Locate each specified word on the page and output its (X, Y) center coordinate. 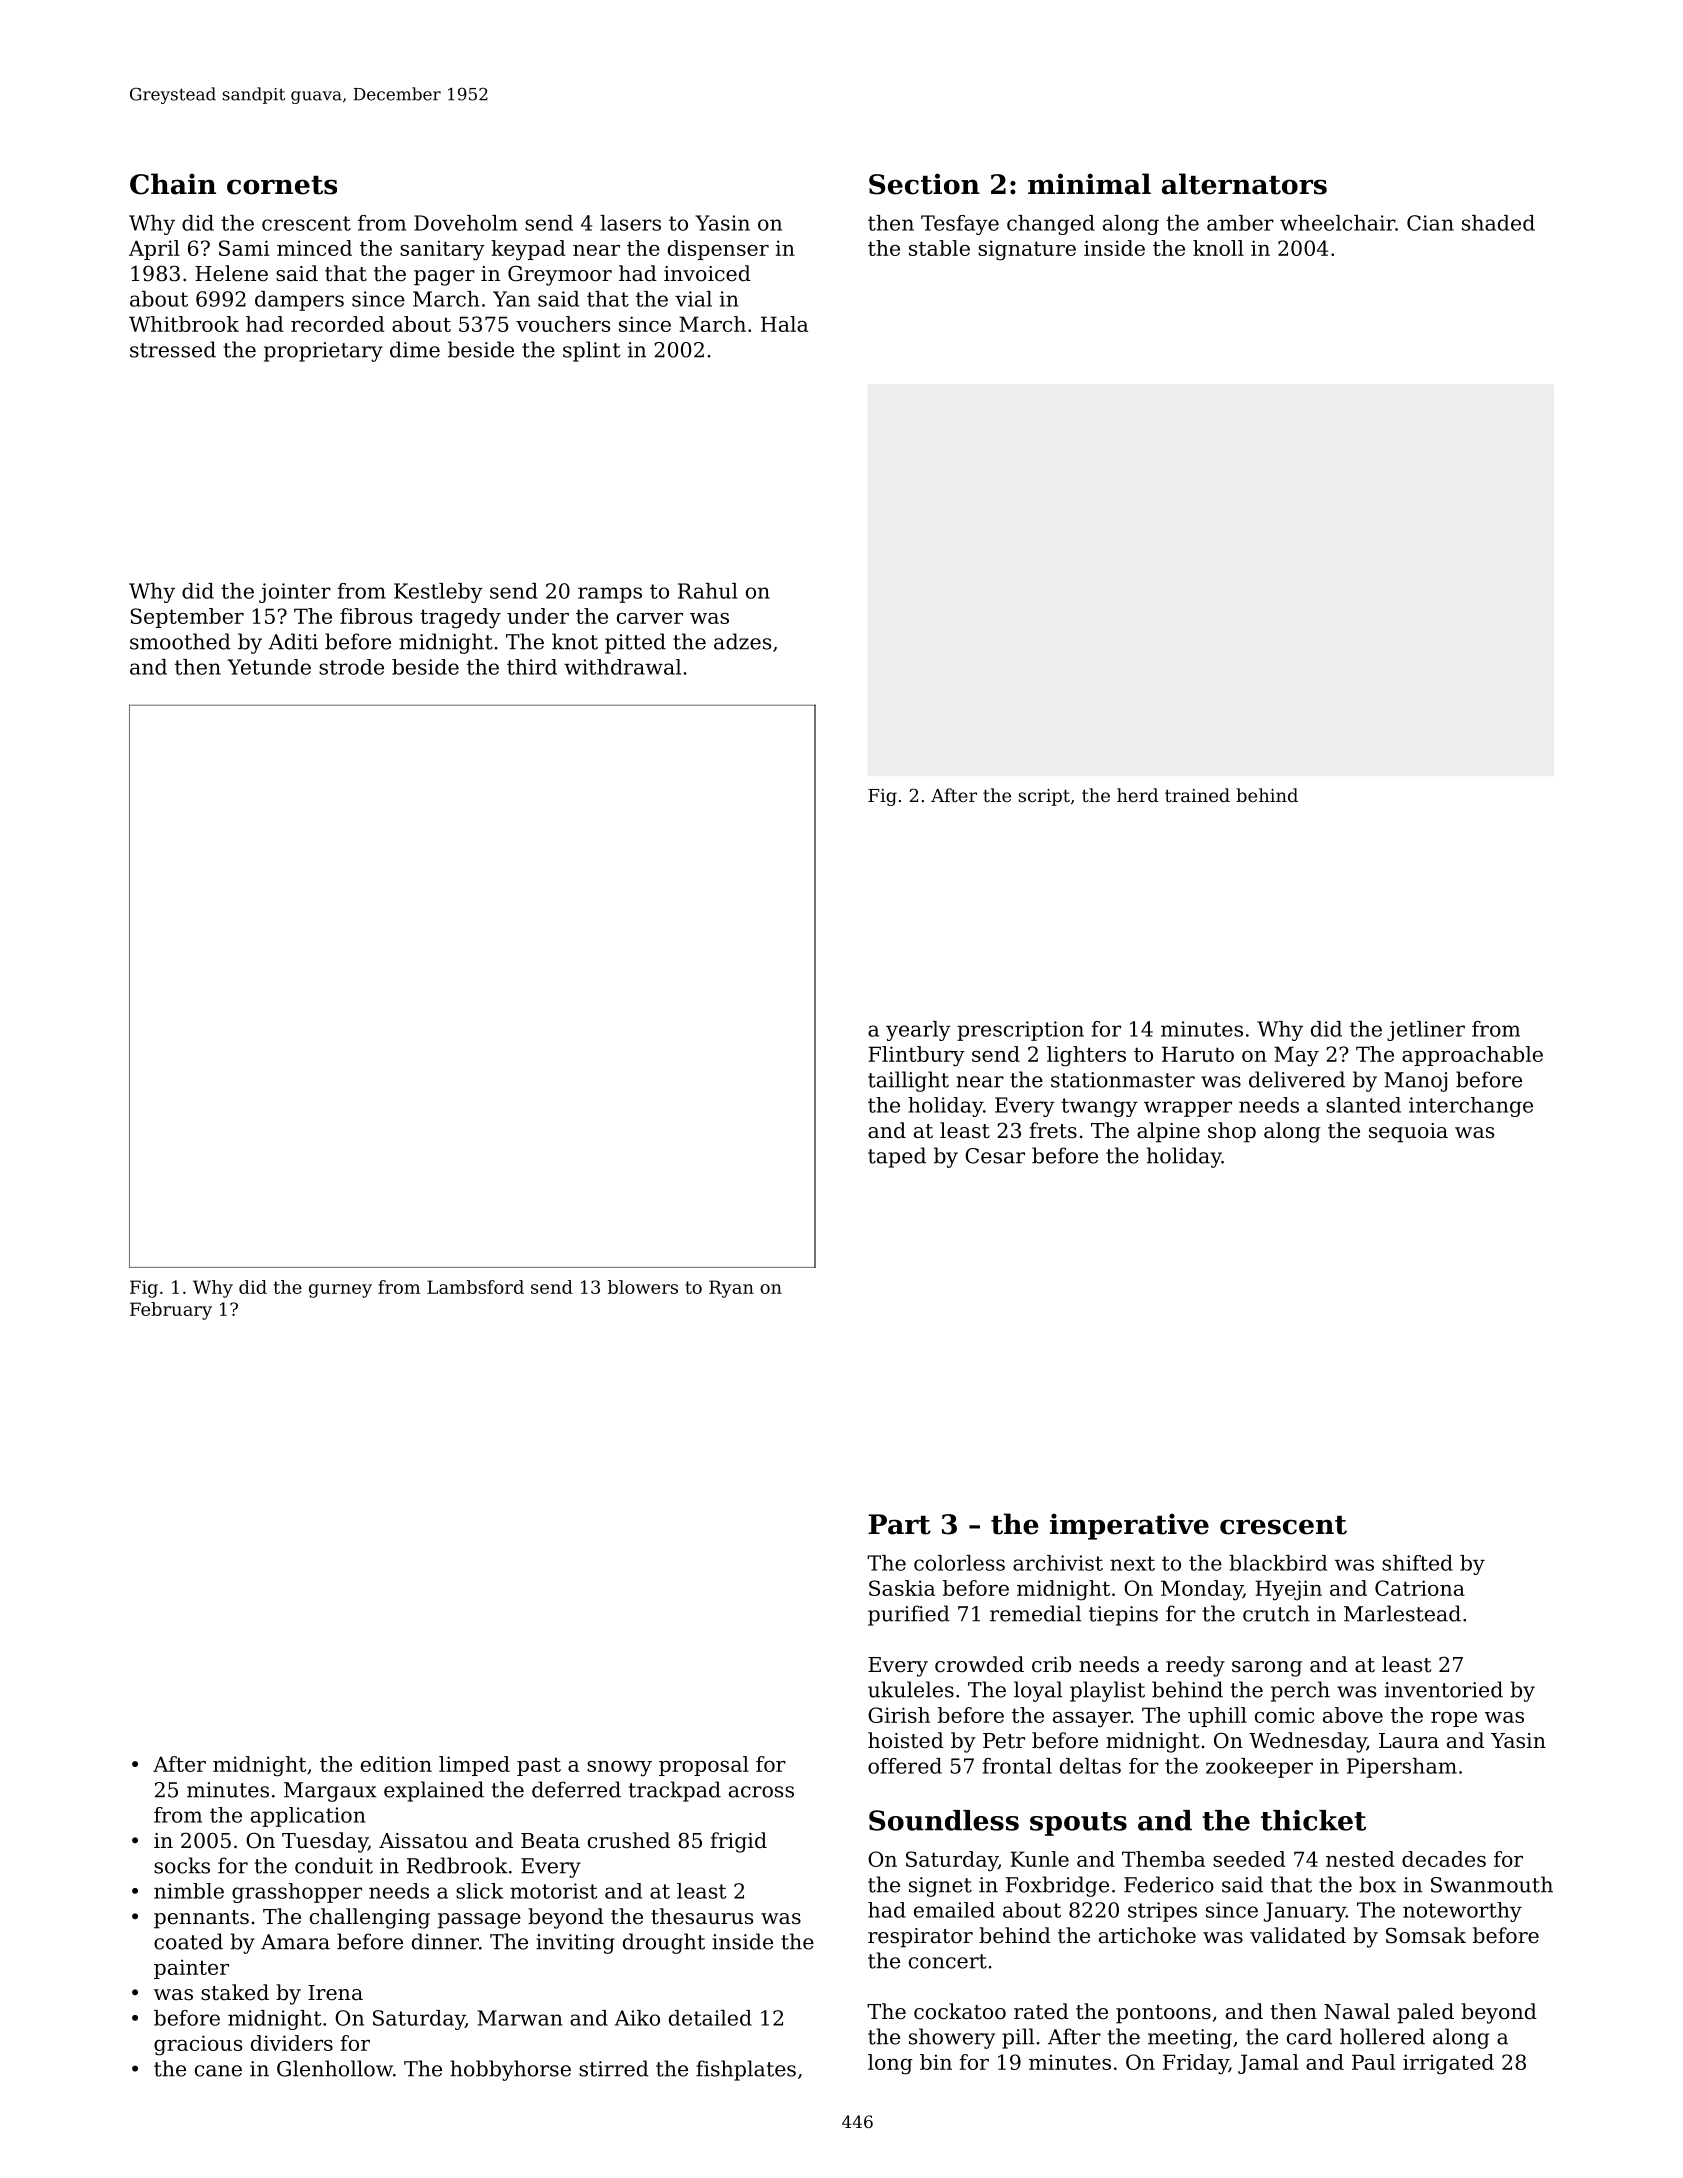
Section (924, 184)
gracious (198, 2045)
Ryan (731, 1289)
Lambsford (475, 1287)
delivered (1297, 1079)
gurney (340, 1291)
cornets (282, 185)
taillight (908, 1081)
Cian (1430, 223)
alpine (1168, 1132)
